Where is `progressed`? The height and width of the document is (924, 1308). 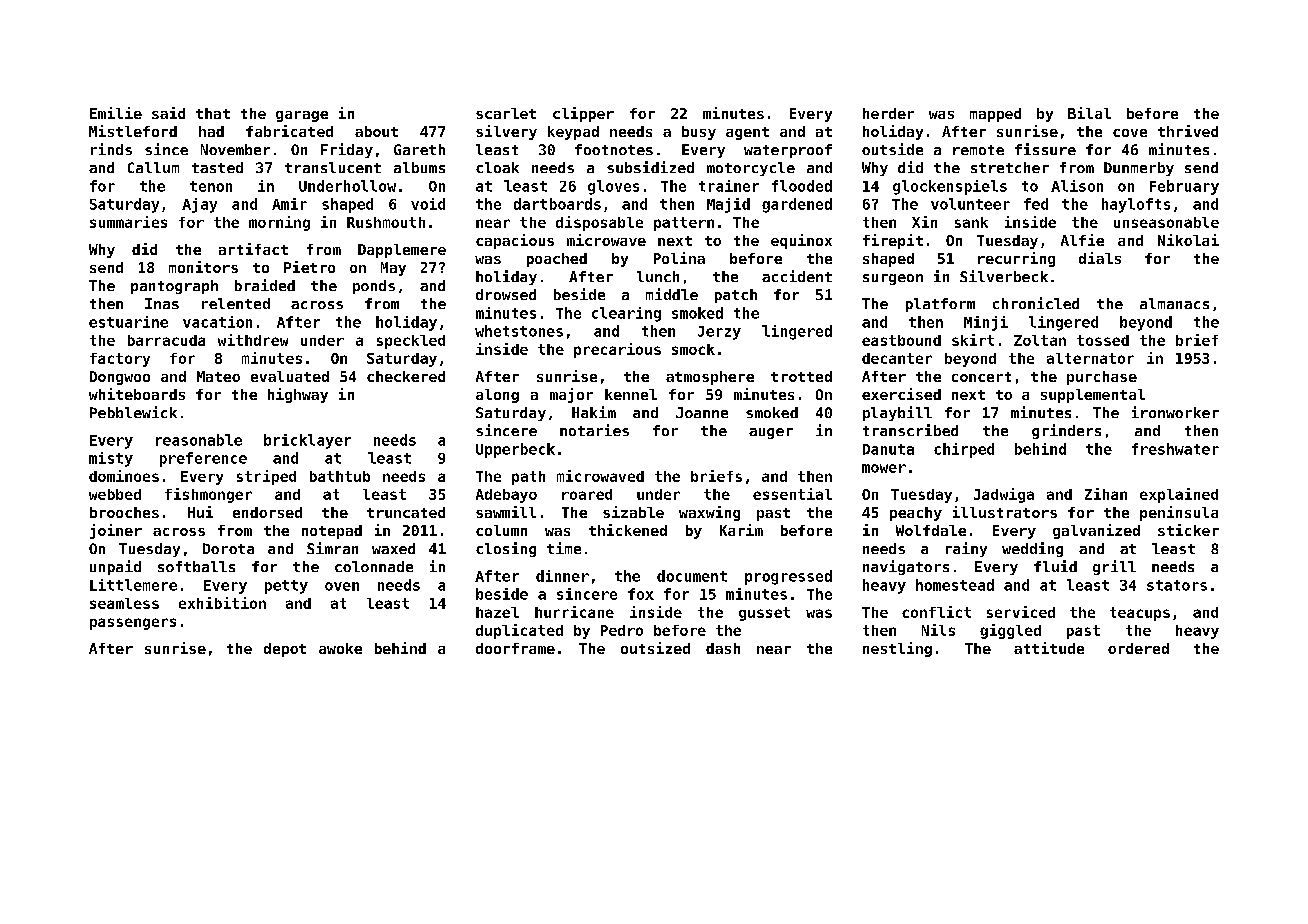
progressed is located at coordinates (788, 577).
